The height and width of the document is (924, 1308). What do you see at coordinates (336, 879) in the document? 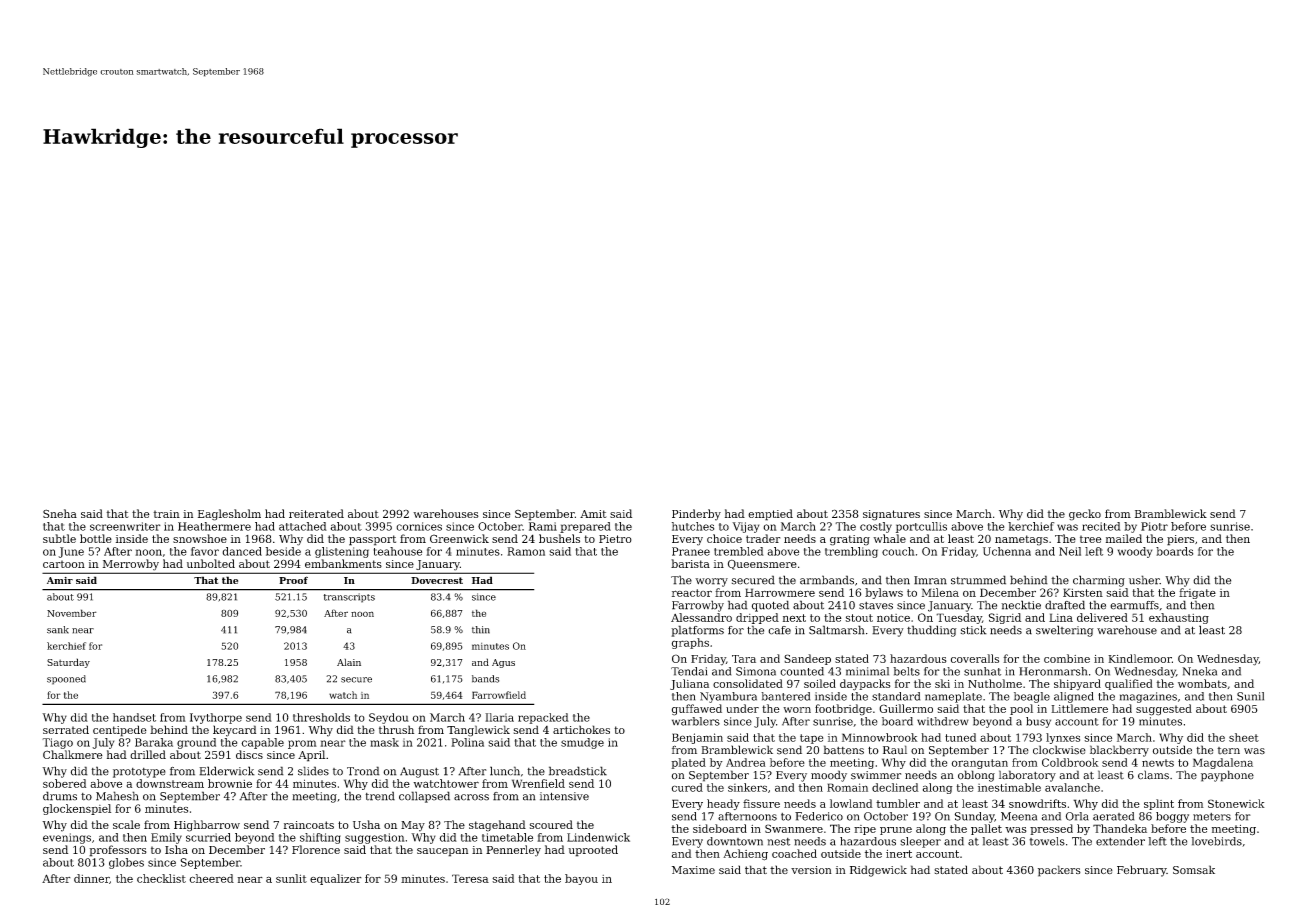
I see `equalizer` at bounding box center [336, 879].
